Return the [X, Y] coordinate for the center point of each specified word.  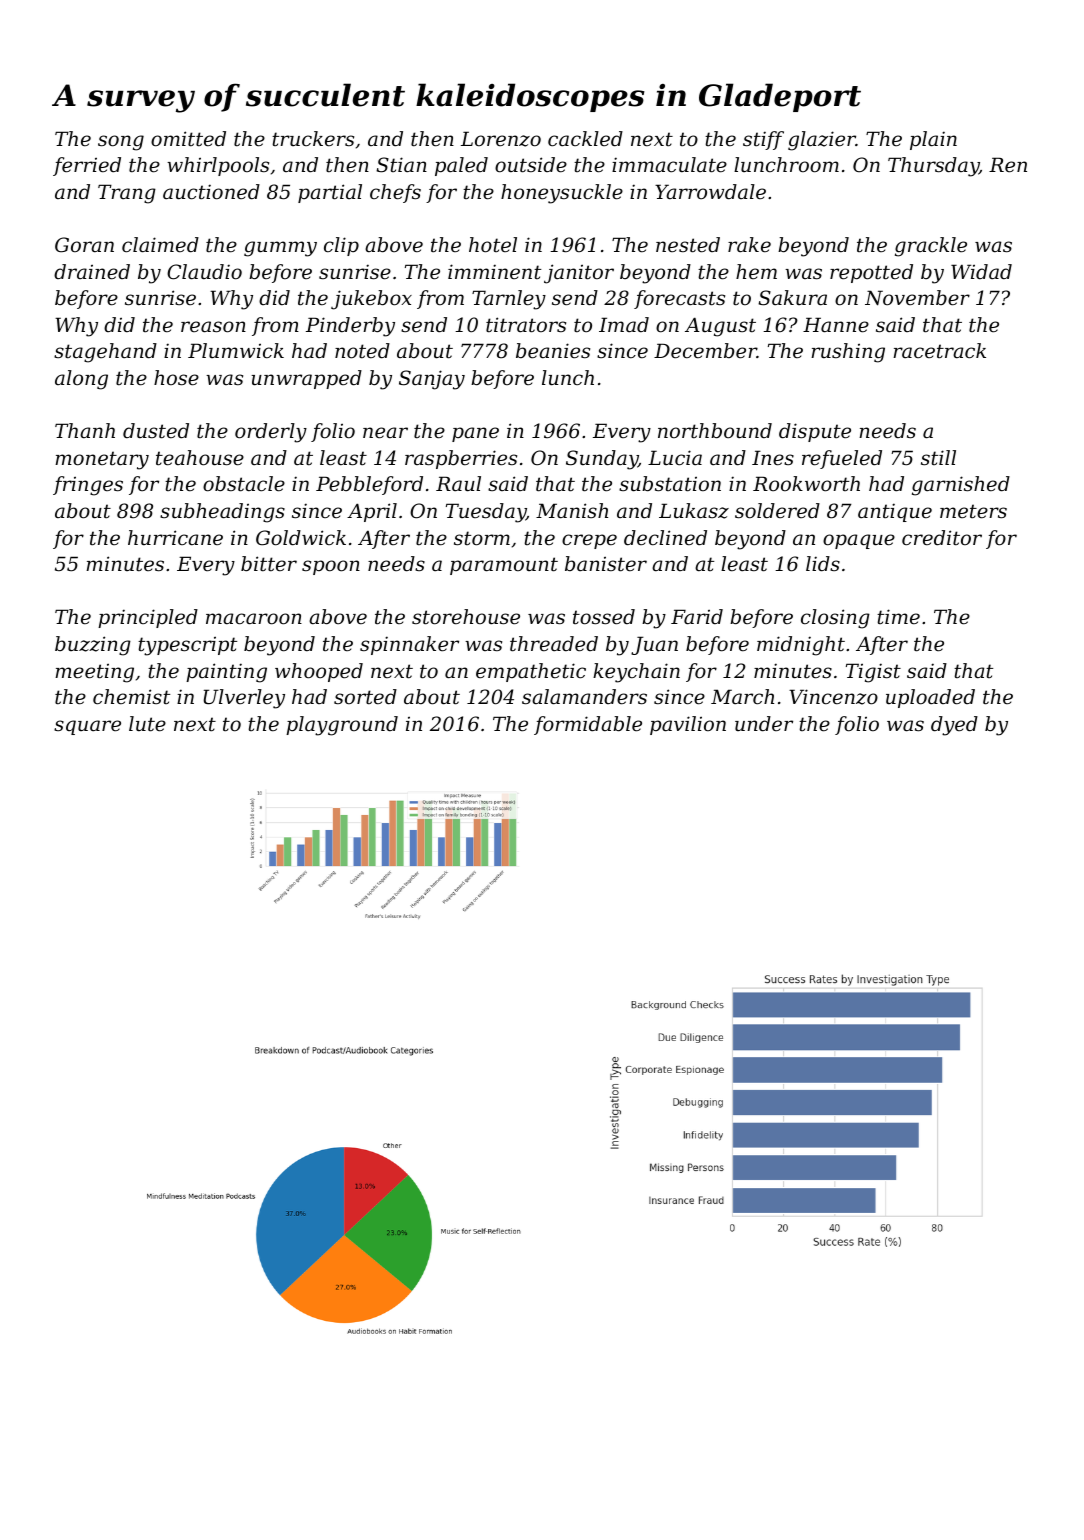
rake [749, 245]
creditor [942, 538]
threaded [554, 644]
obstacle [244, 484]
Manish [572, 511]
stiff [763, 140]
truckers [313, 139]
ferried [87, 166]
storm [482, 538]
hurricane [175, 538]
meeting [94, 673]
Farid [697, 617]
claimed [160, 245]
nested [688, 245]
